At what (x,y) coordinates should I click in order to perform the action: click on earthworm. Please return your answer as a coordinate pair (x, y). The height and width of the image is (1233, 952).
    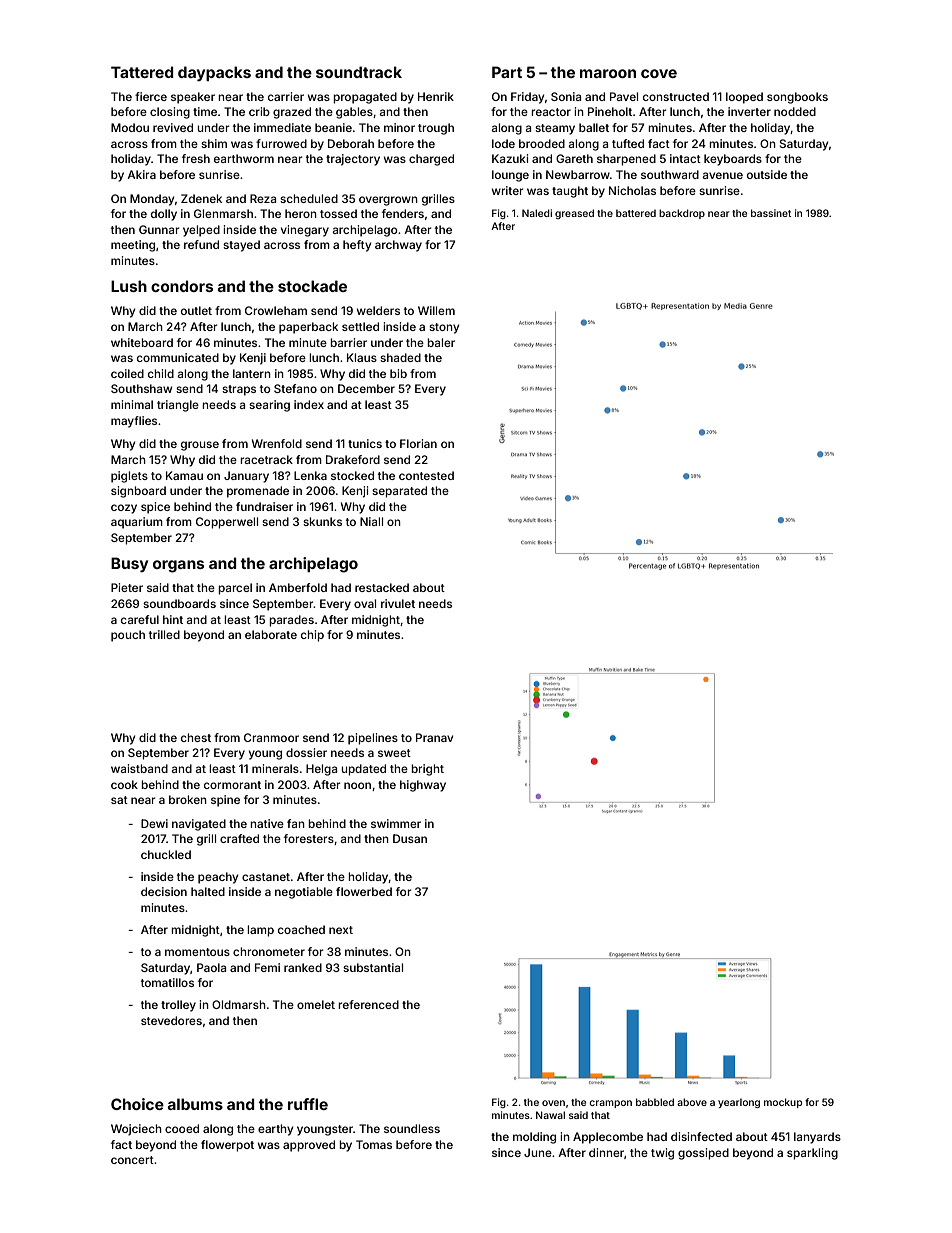
    Looking at the image, I should click on (244, 158).
